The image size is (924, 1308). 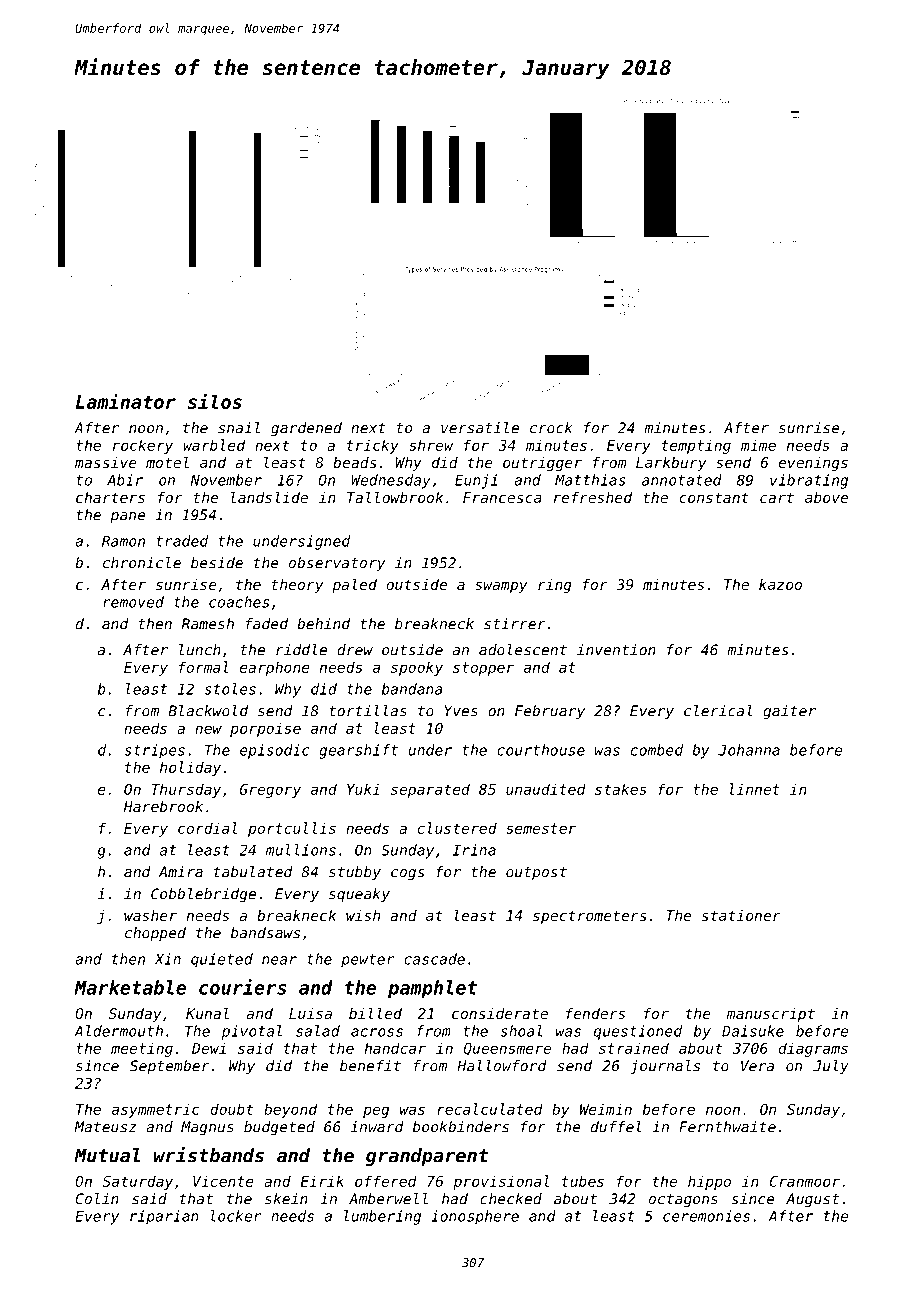 I want to click on outpost, so click(x=536, y=874).
